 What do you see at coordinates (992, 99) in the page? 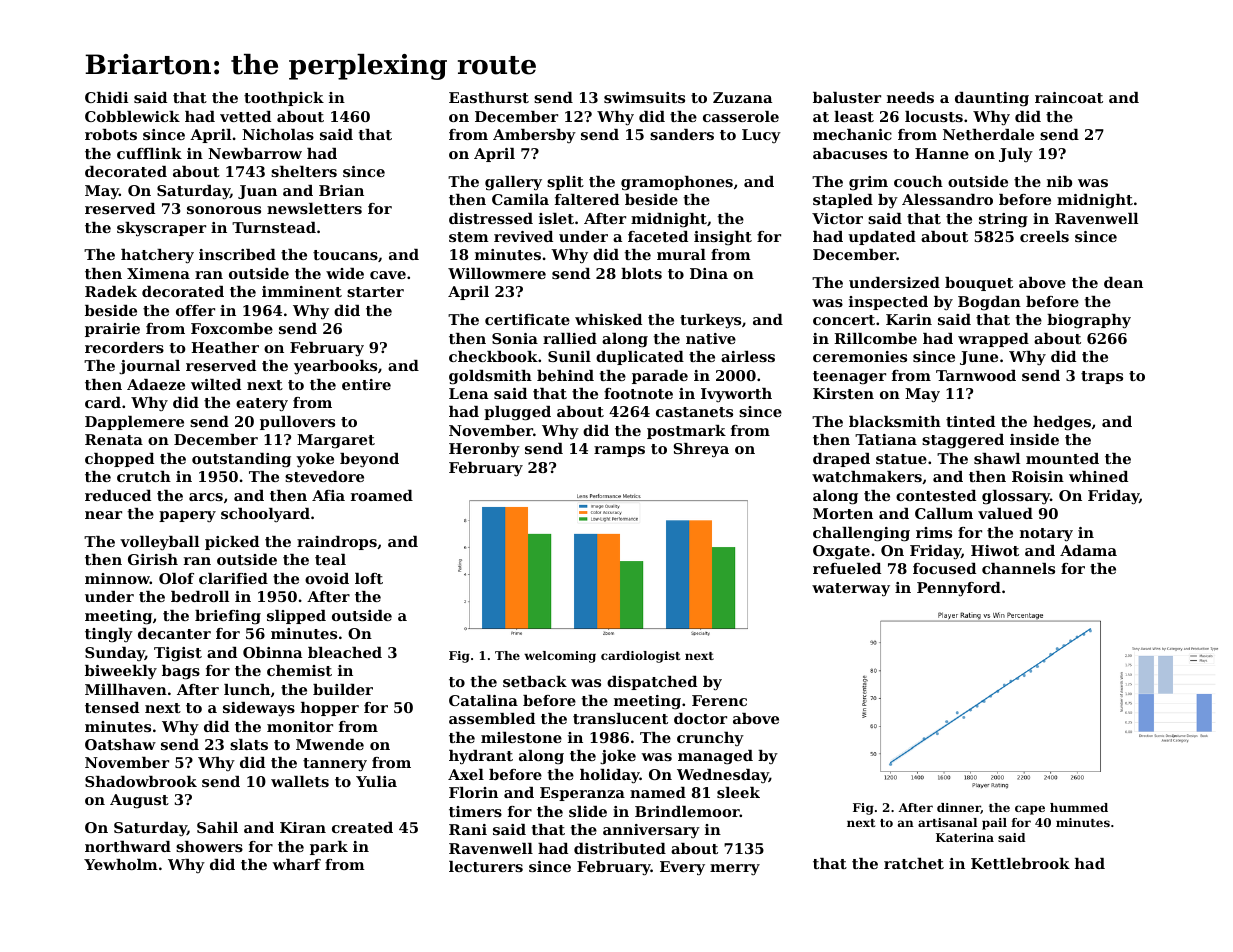
I see `daunting` at bounding box center [992, 99].
